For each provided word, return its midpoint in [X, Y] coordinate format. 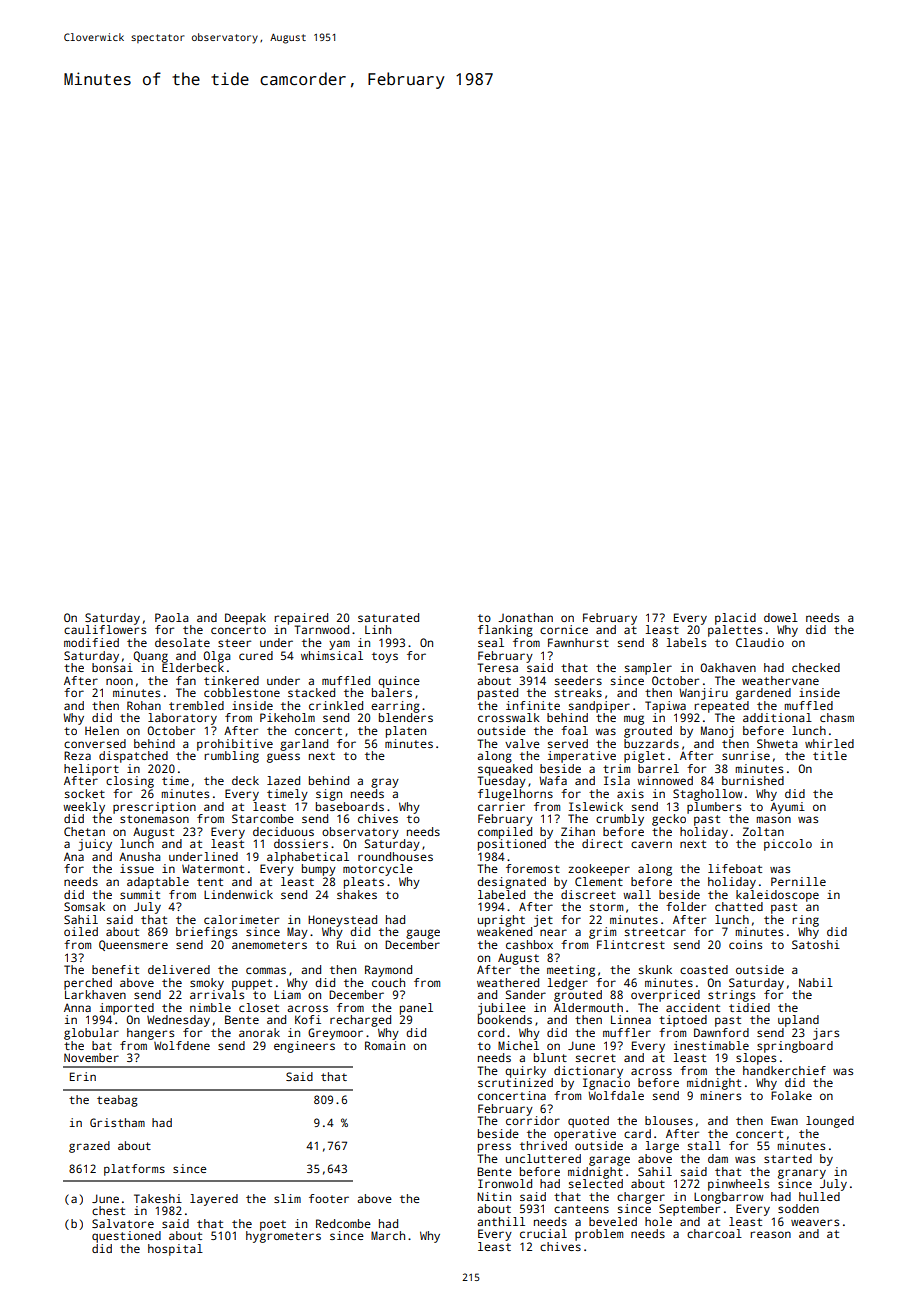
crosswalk [509, 717]
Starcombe [263, 818]
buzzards [651, 743]
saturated [388, 617]
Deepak [245, 619]
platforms [134, 1170]
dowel [781, 617]
